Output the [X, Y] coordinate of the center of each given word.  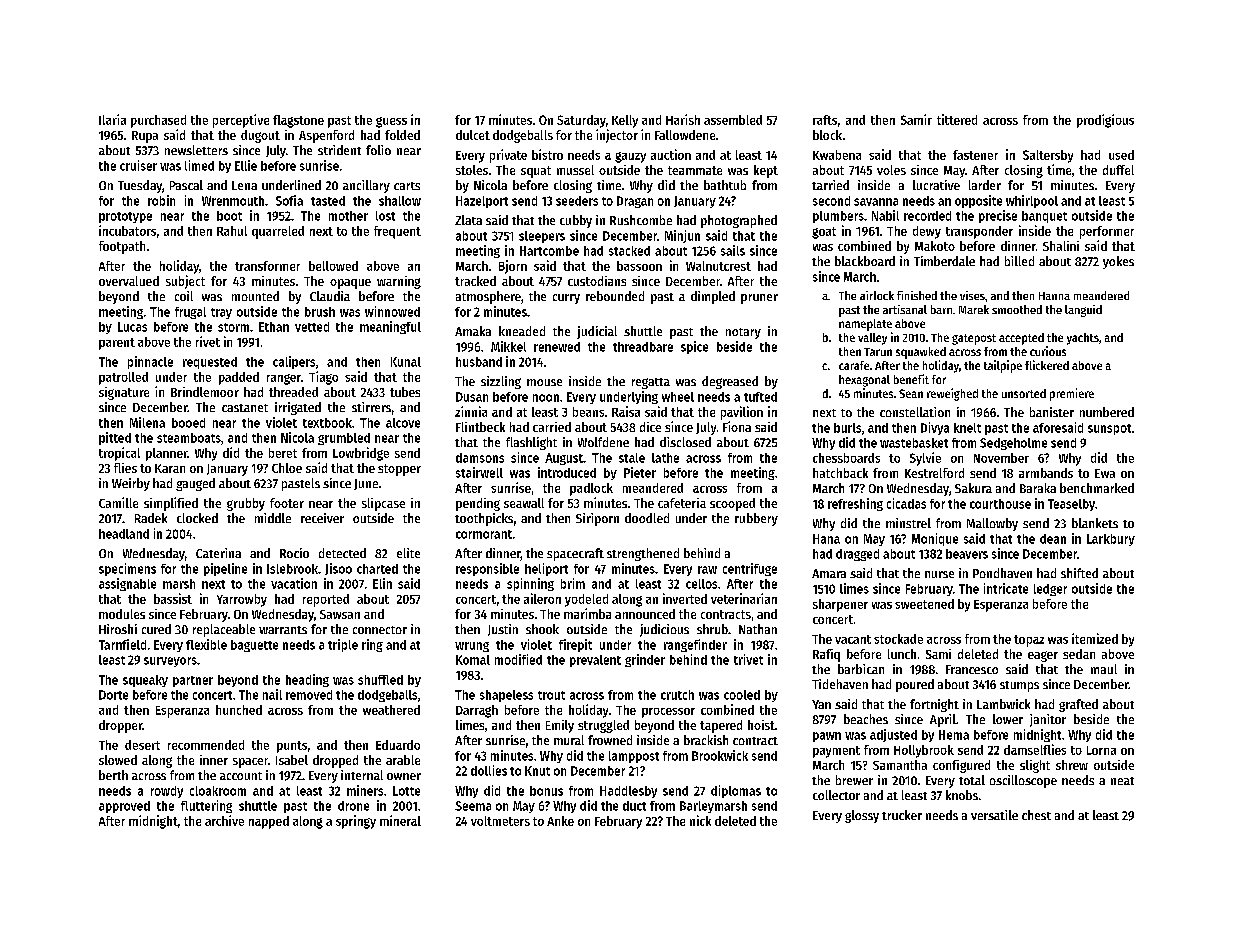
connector [380, 630]
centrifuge [750, 569]
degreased [730, 382]
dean [1053, 539]
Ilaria [112, 119]
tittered [957, 119]
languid [1083, 311]
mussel [575, 170]
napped [269, 822]
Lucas [132, 327]
